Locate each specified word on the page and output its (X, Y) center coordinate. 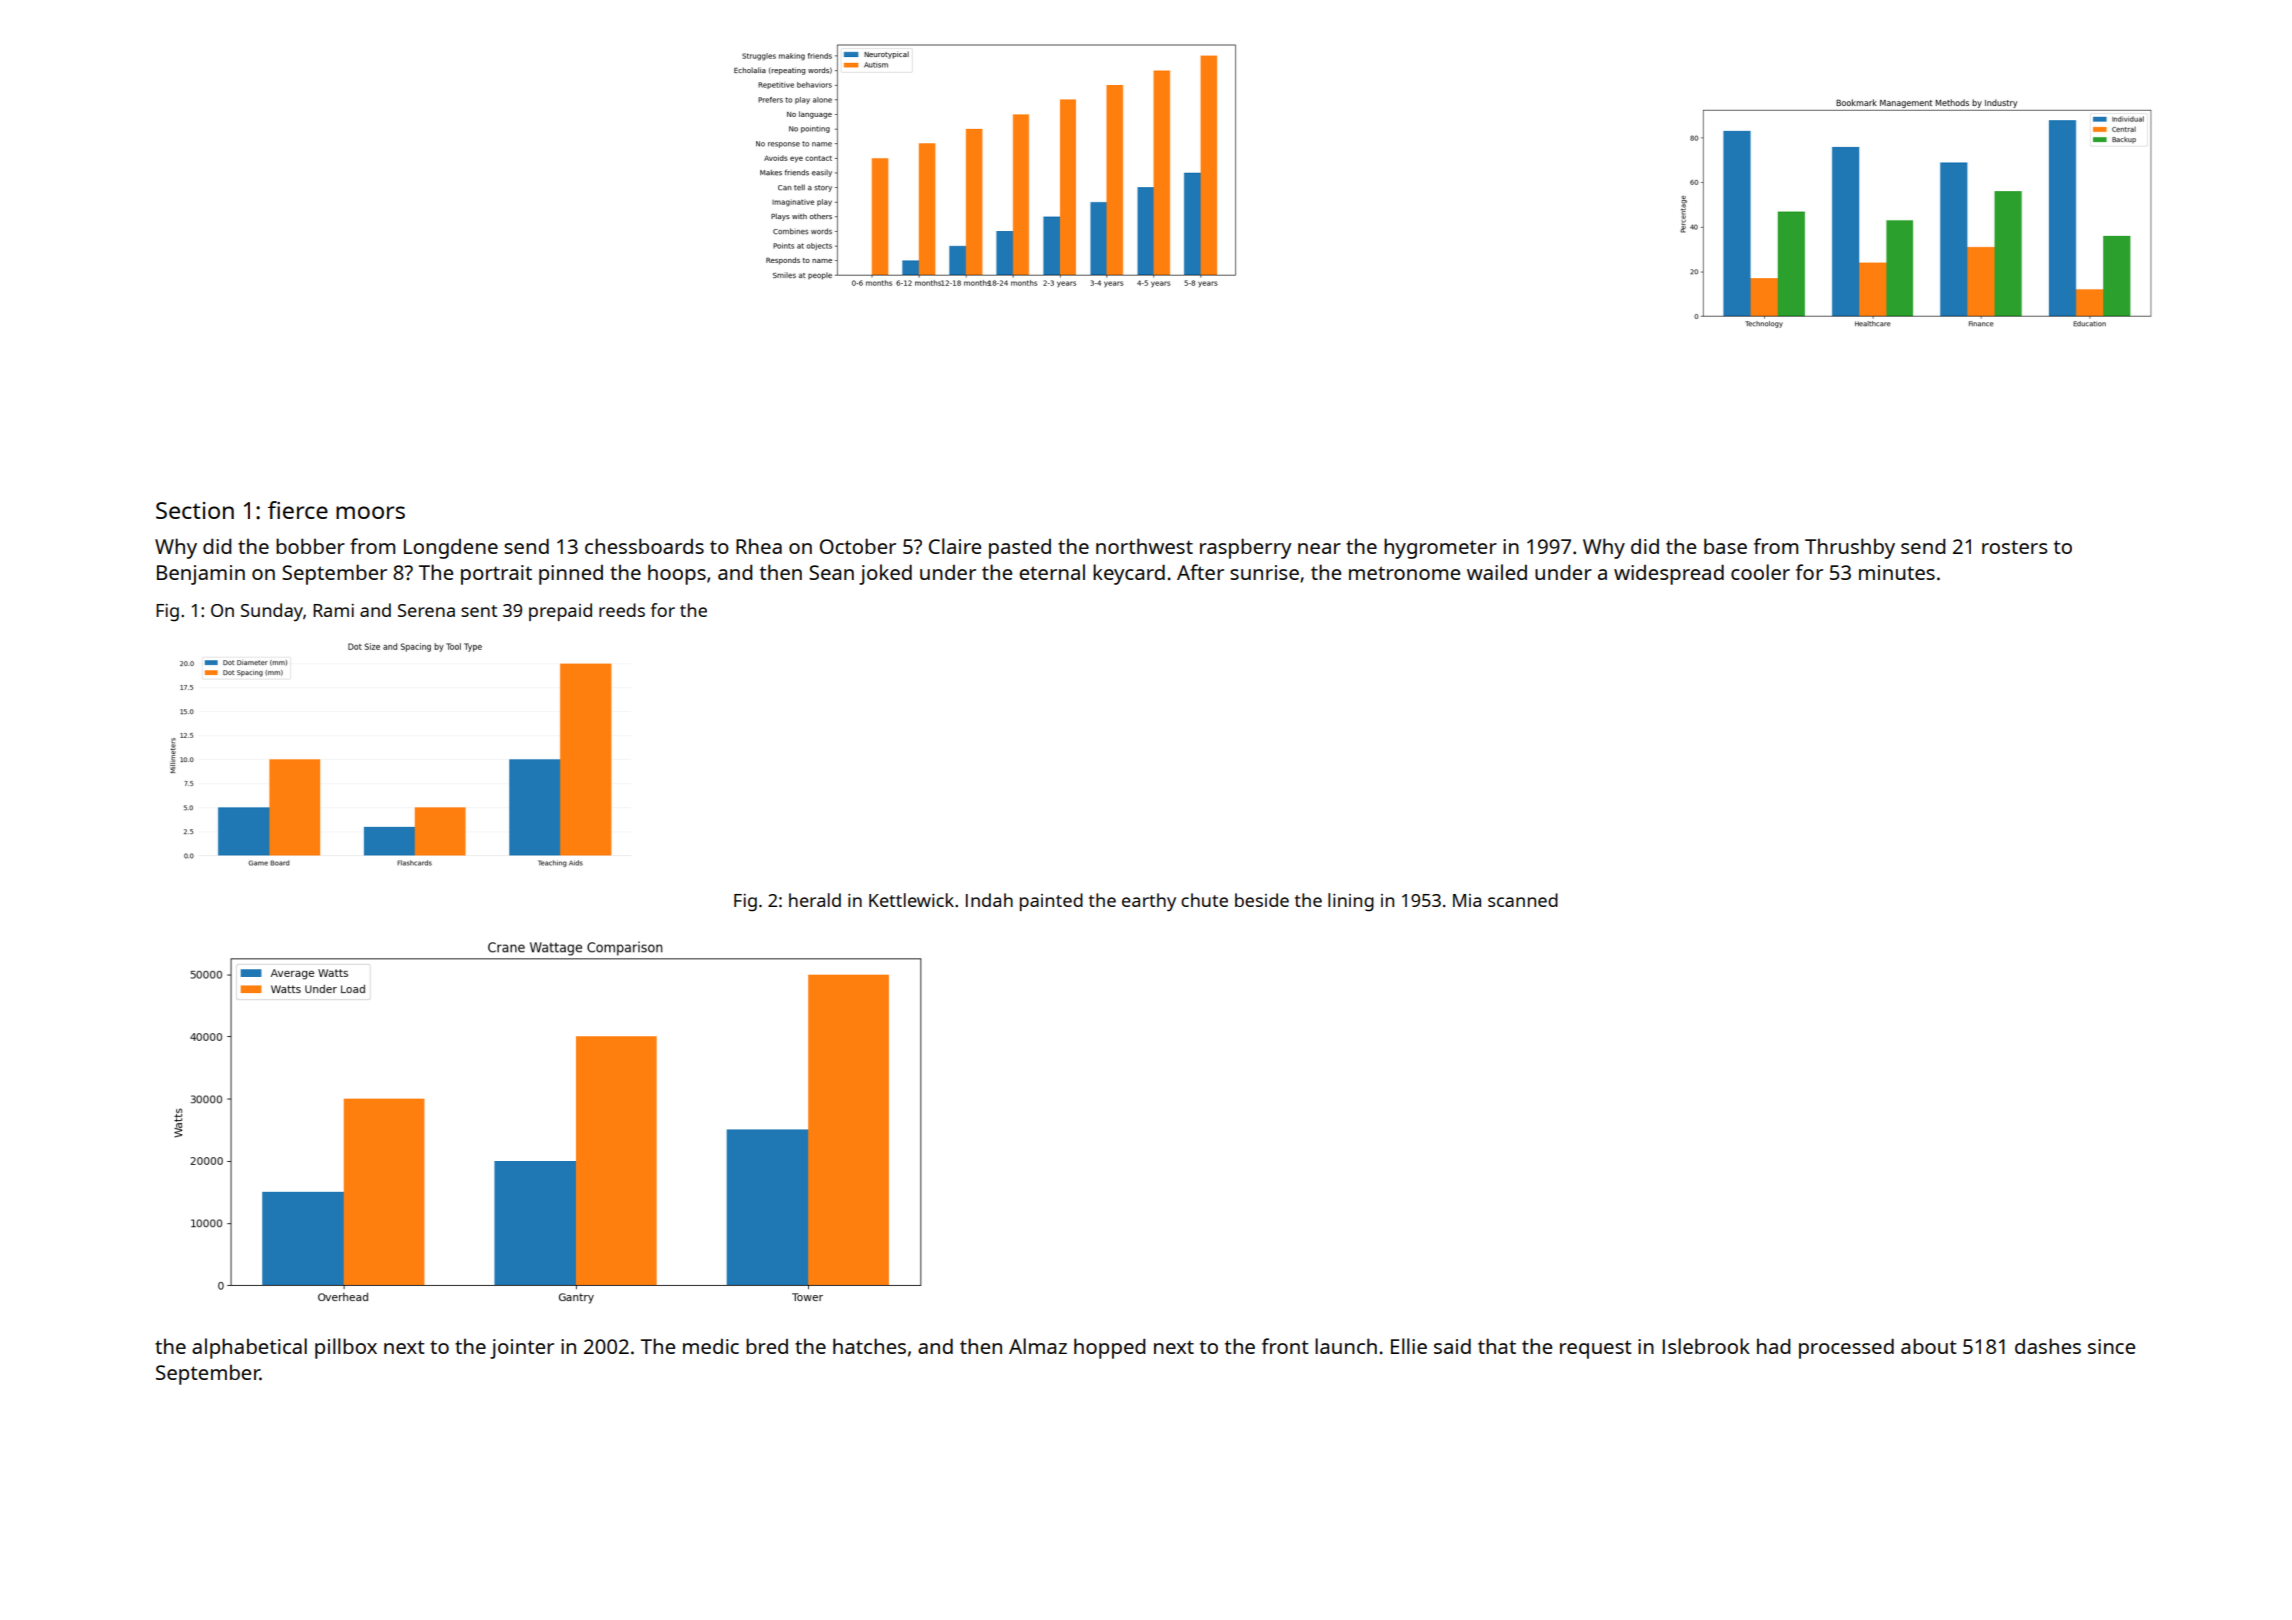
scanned (1523, 900)
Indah (989, 900)
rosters (2014, 547)
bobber (310, 546)
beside (1262, 900)
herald (815, 900)
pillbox (346, 1348)
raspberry (1246, 548)
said (1452, 1346)
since (2111, 1346)
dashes (2048, 1346)
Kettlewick (911, 900)
